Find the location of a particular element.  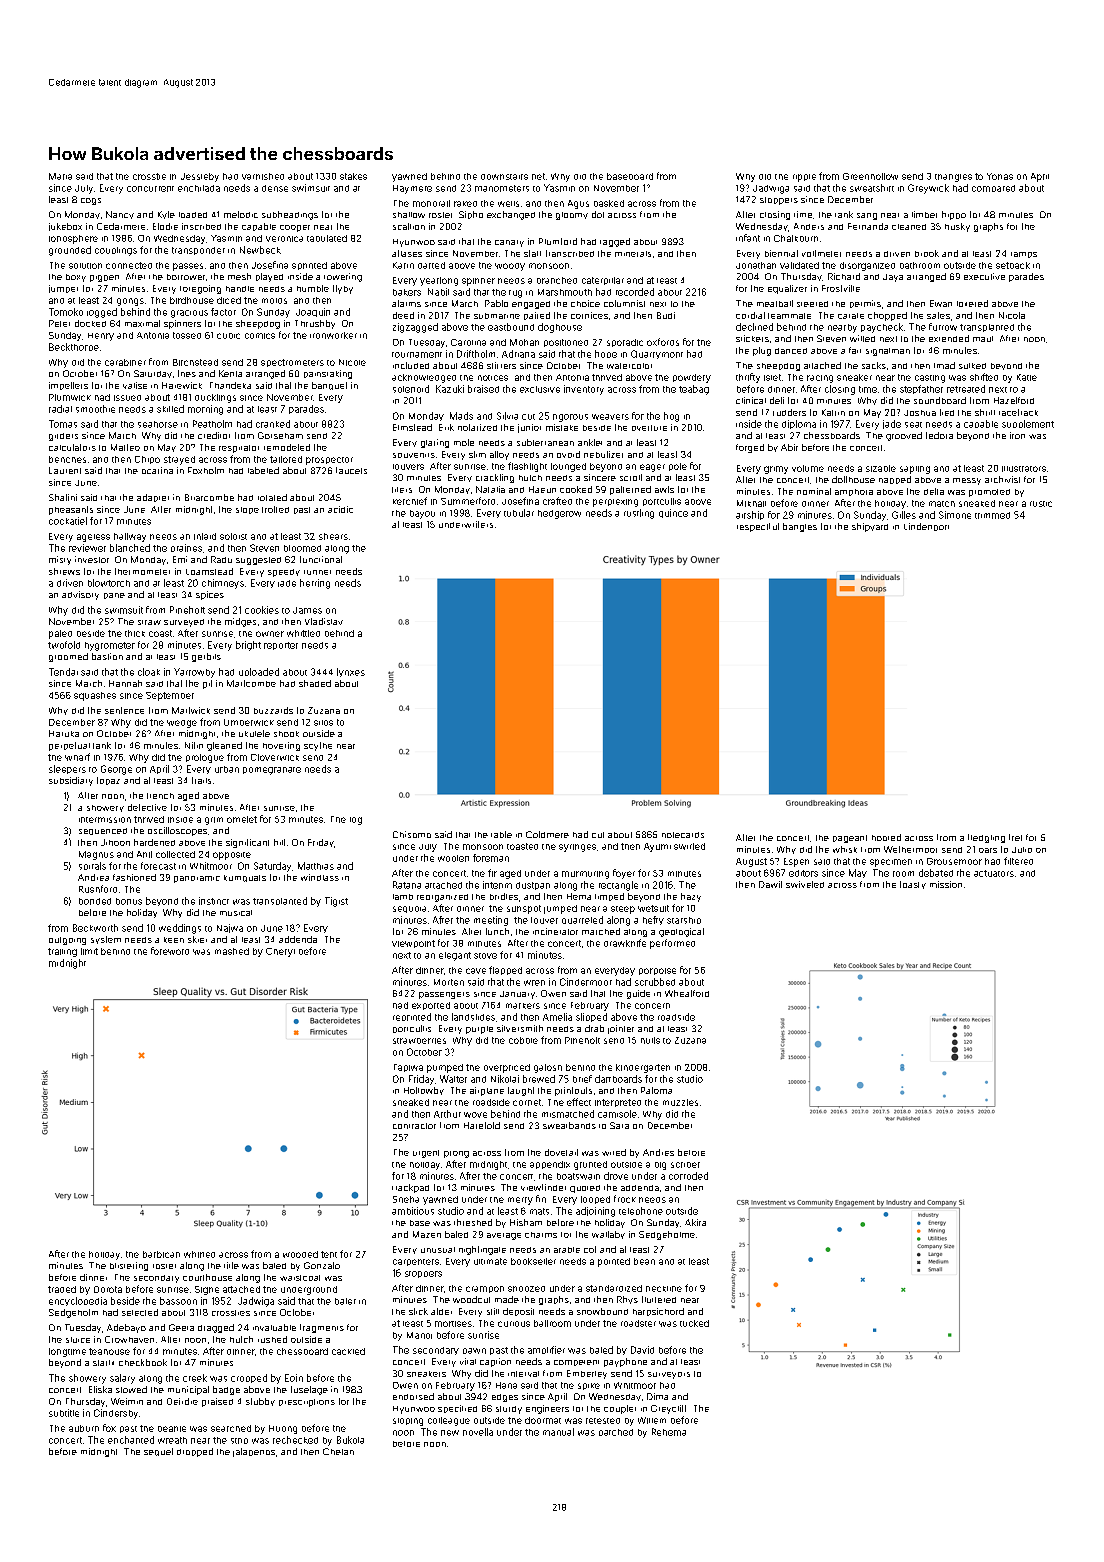

interim is located at coordinates (497, 885).
